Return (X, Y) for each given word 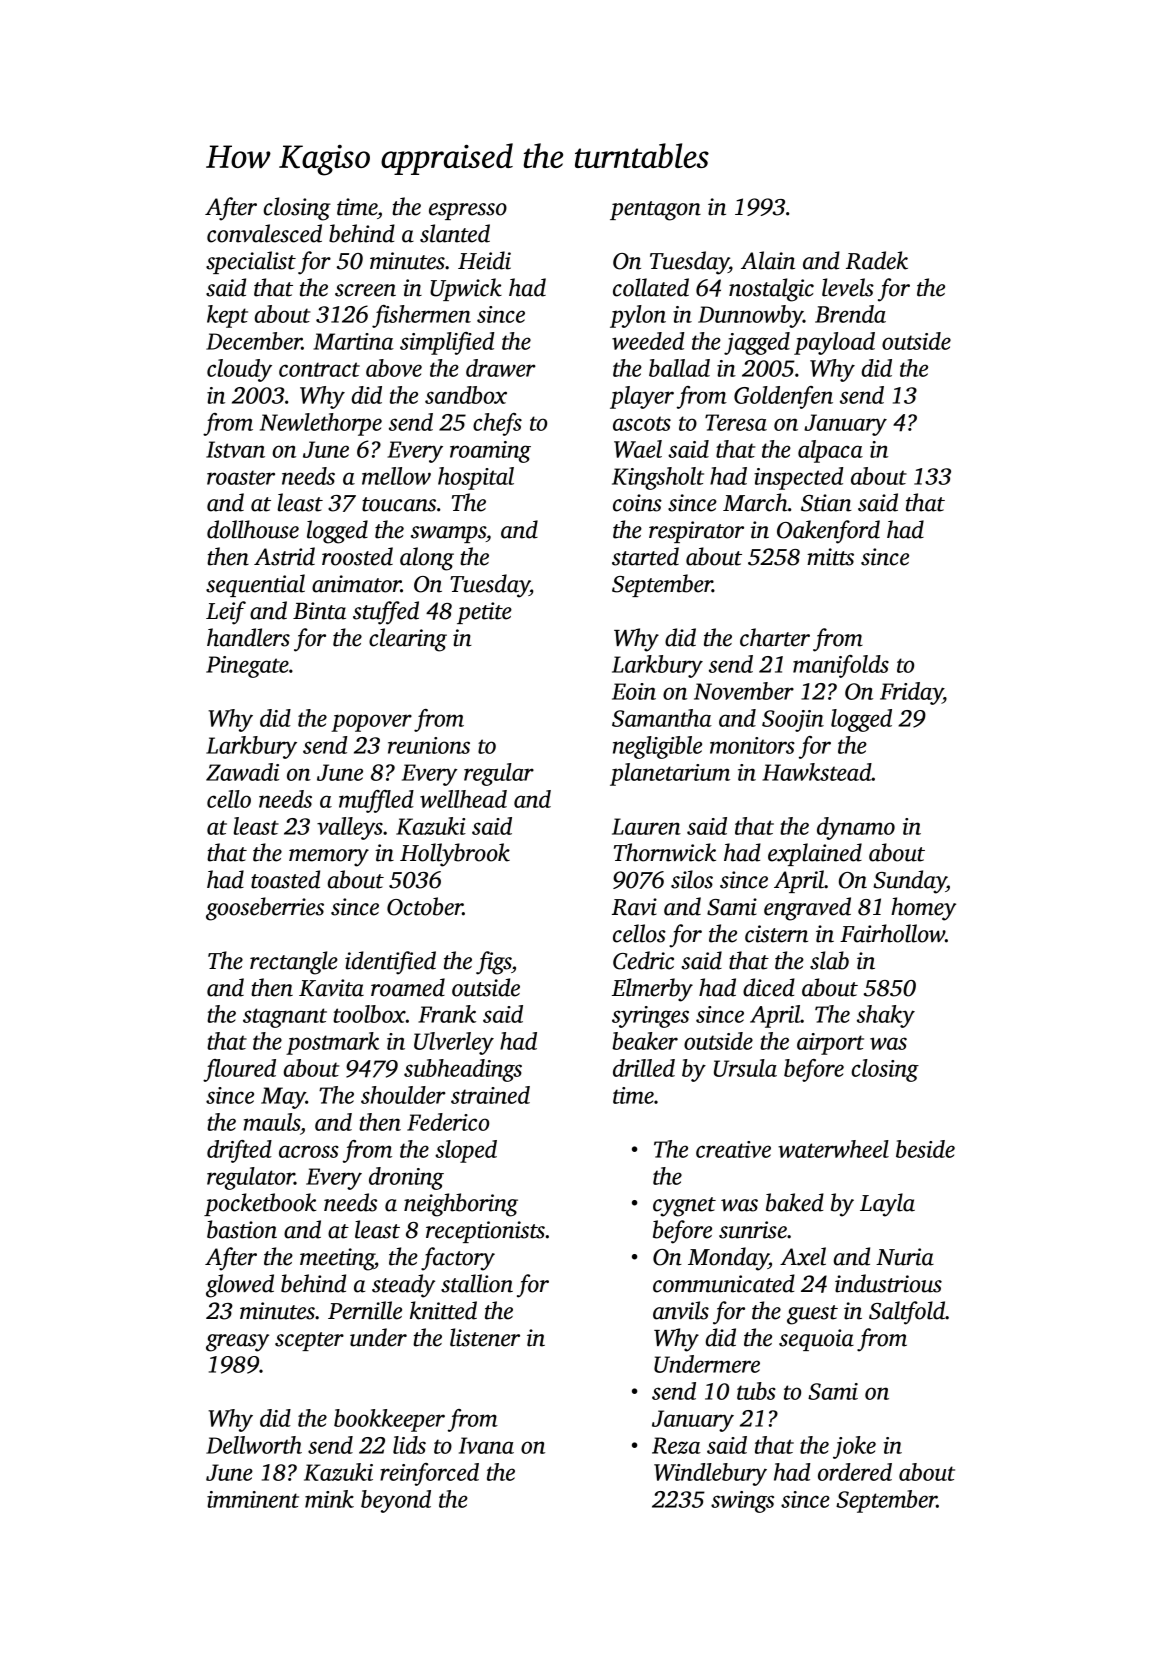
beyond (396, 1501)
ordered (855, 1472)
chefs (497, 424)
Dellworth (254, 1445)
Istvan (235, 449)
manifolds (841, 666)
